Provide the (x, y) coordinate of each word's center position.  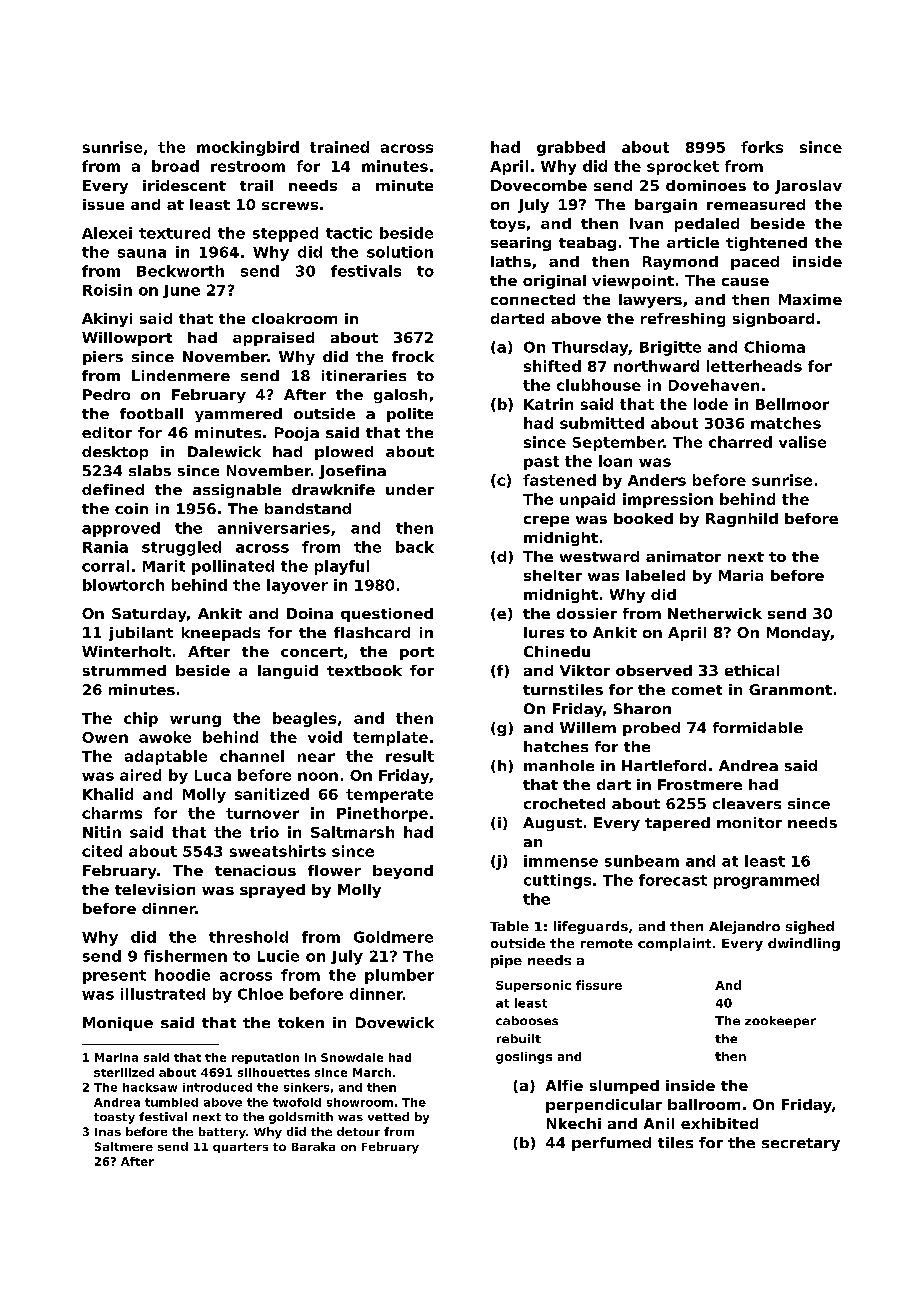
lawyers (650, 301)
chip (141, 719)
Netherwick (715, 613)
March (372, 1072)
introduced (217, 1087)
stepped (285, 234)
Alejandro (744, 927)
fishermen (185, 956)
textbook (364, 670)
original (554, 282)
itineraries (364, 375)
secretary (801, 1144)
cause (745, 282)
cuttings (557, 881)
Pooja (297, 434)
